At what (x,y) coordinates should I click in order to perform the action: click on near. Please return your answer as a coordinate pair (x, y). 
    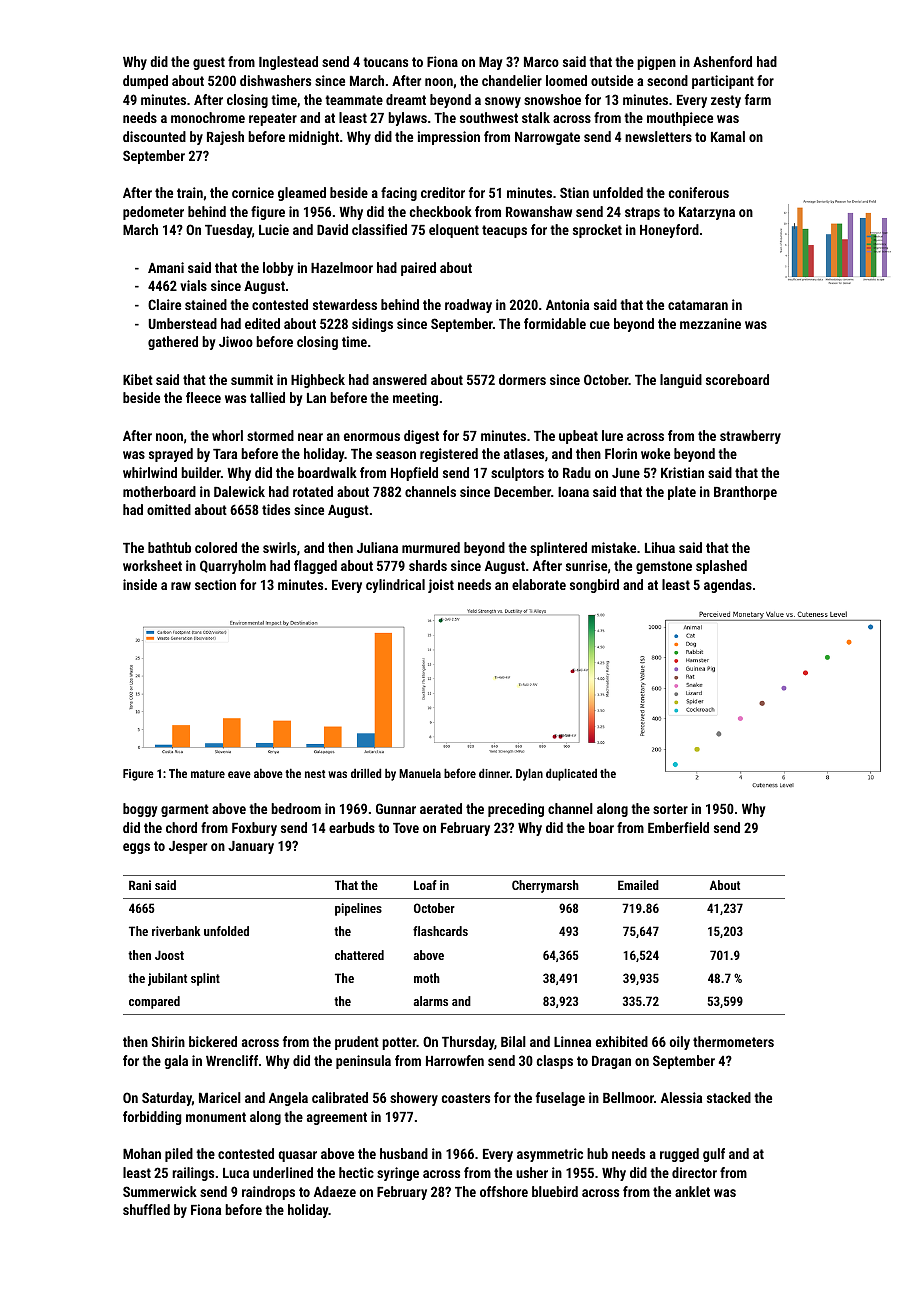
    Looking at the image, I should click on (310, 437).
